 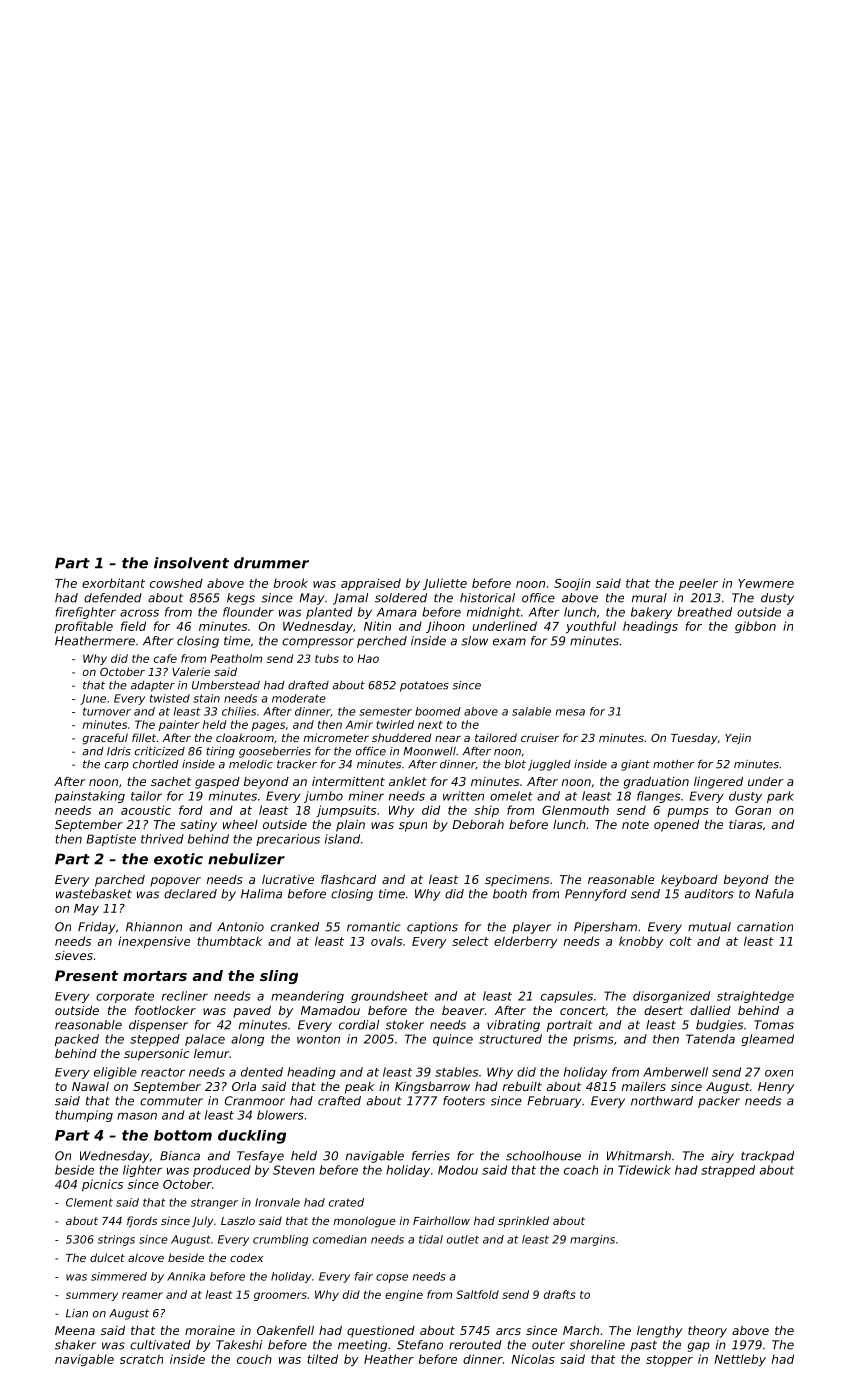 I want to click on simmered, so click(x=119, y=1276).
